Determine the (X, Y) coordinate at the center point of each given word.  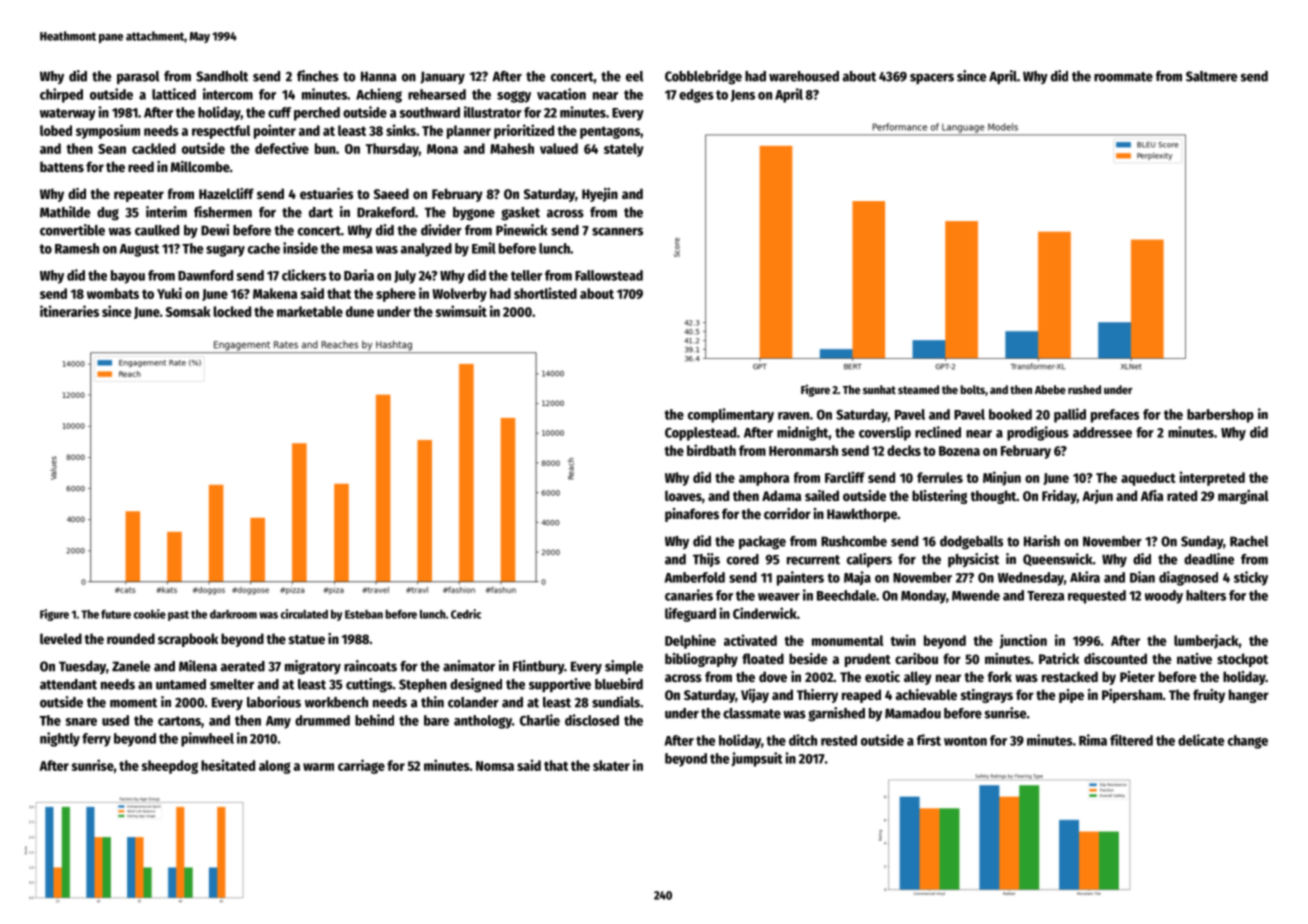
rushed (1084, 389)
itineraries (69, 311)
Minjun (1002, 478)
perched (317, 114)
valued (559, 148)
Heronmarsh (803, 450)
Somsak (188, 311)
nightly (60, 739)
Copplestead (700, 434)
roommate (1123, 77)
